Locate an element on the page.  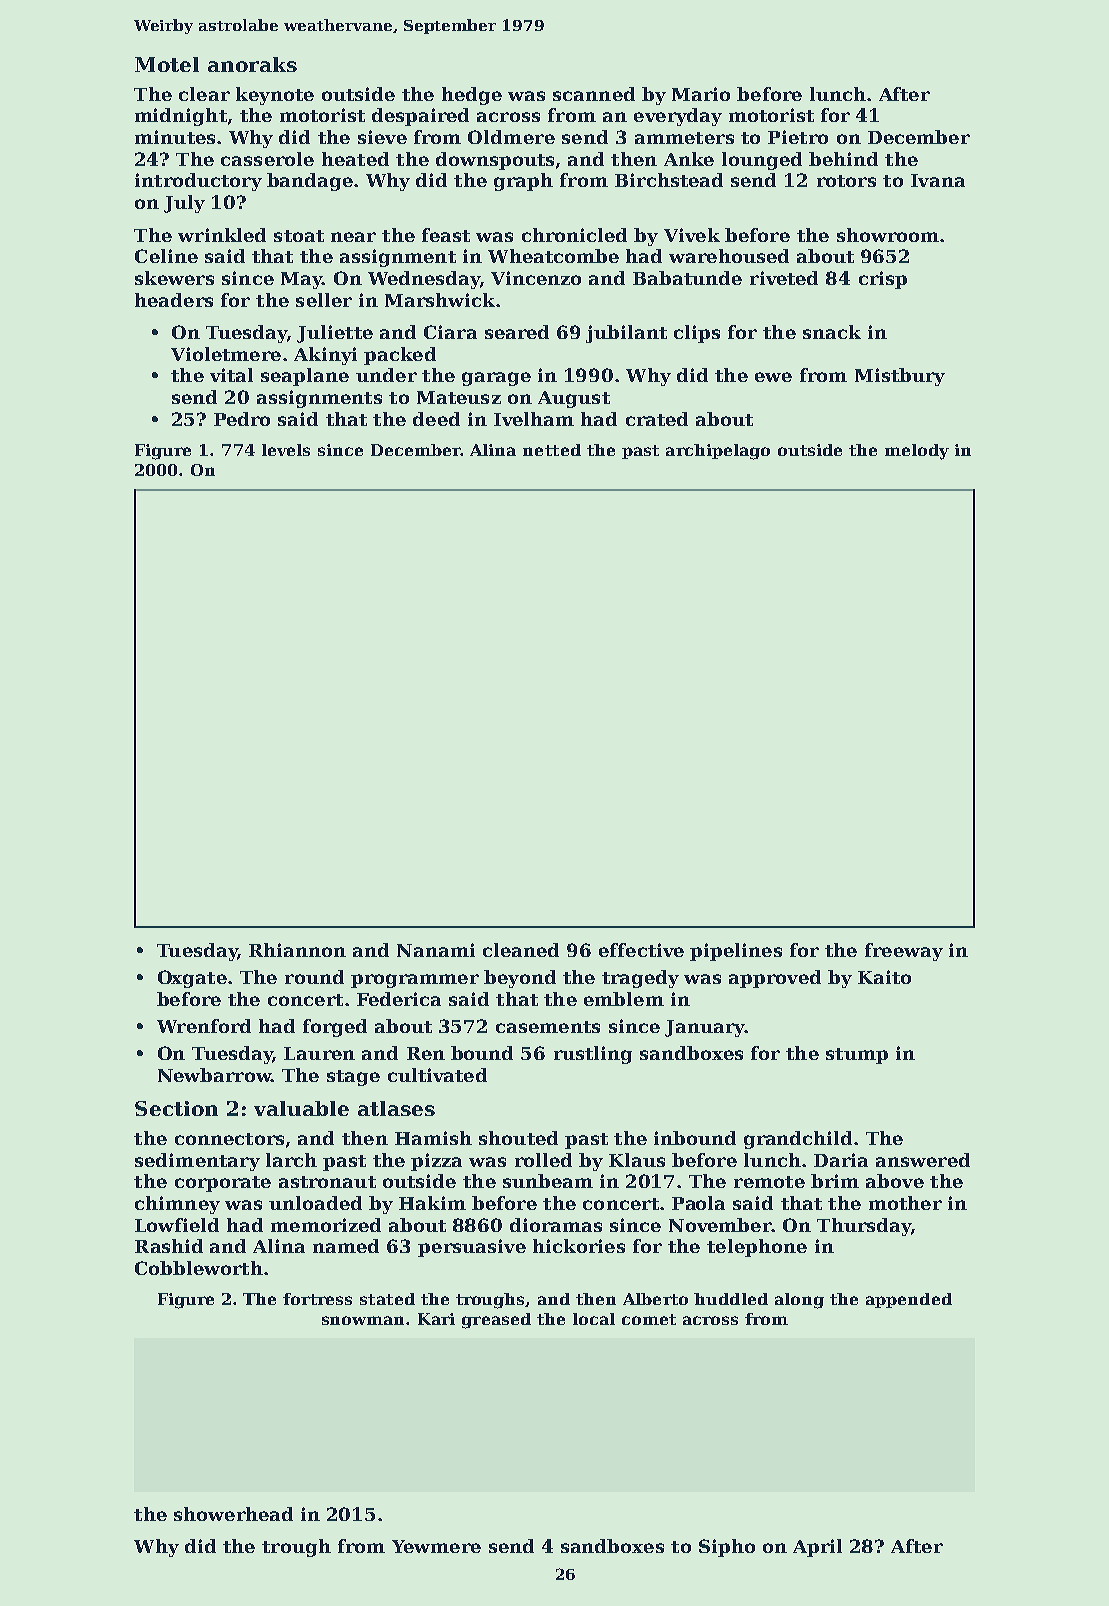
Yewmere is located at coordinates (436, 1546).
